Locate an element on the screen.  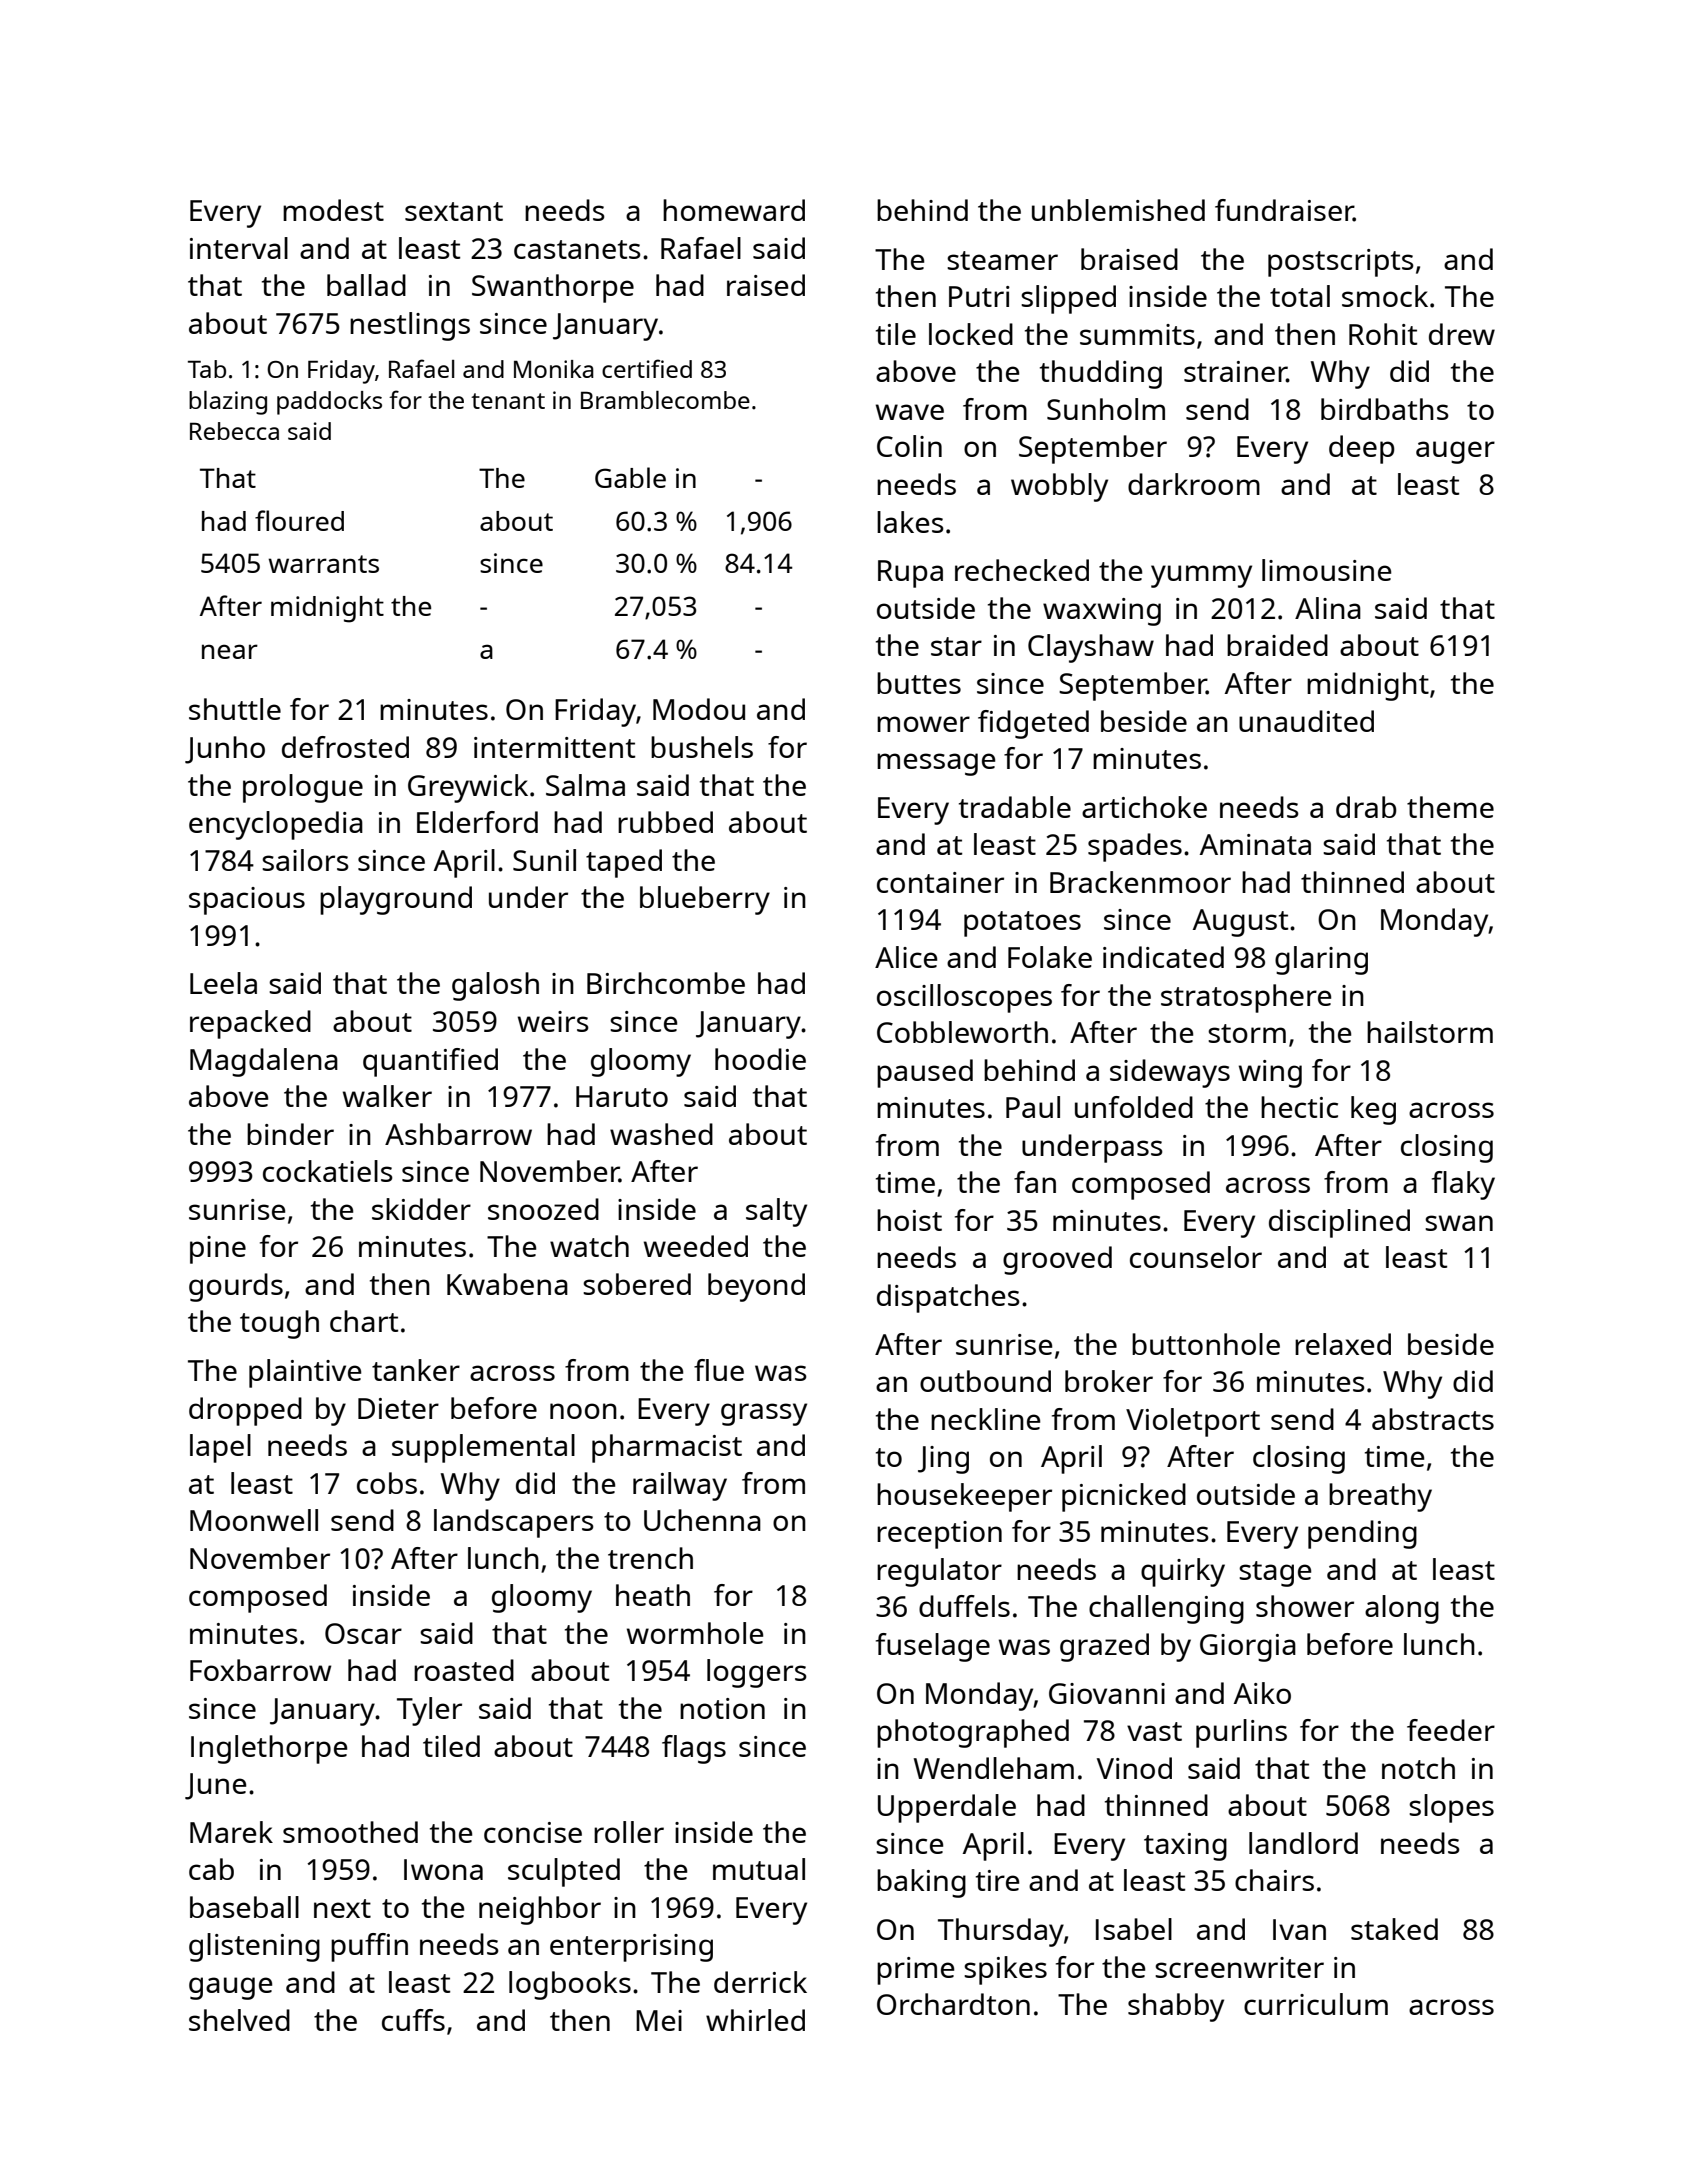
abstracts is located at coordinates (1433, 1419).
